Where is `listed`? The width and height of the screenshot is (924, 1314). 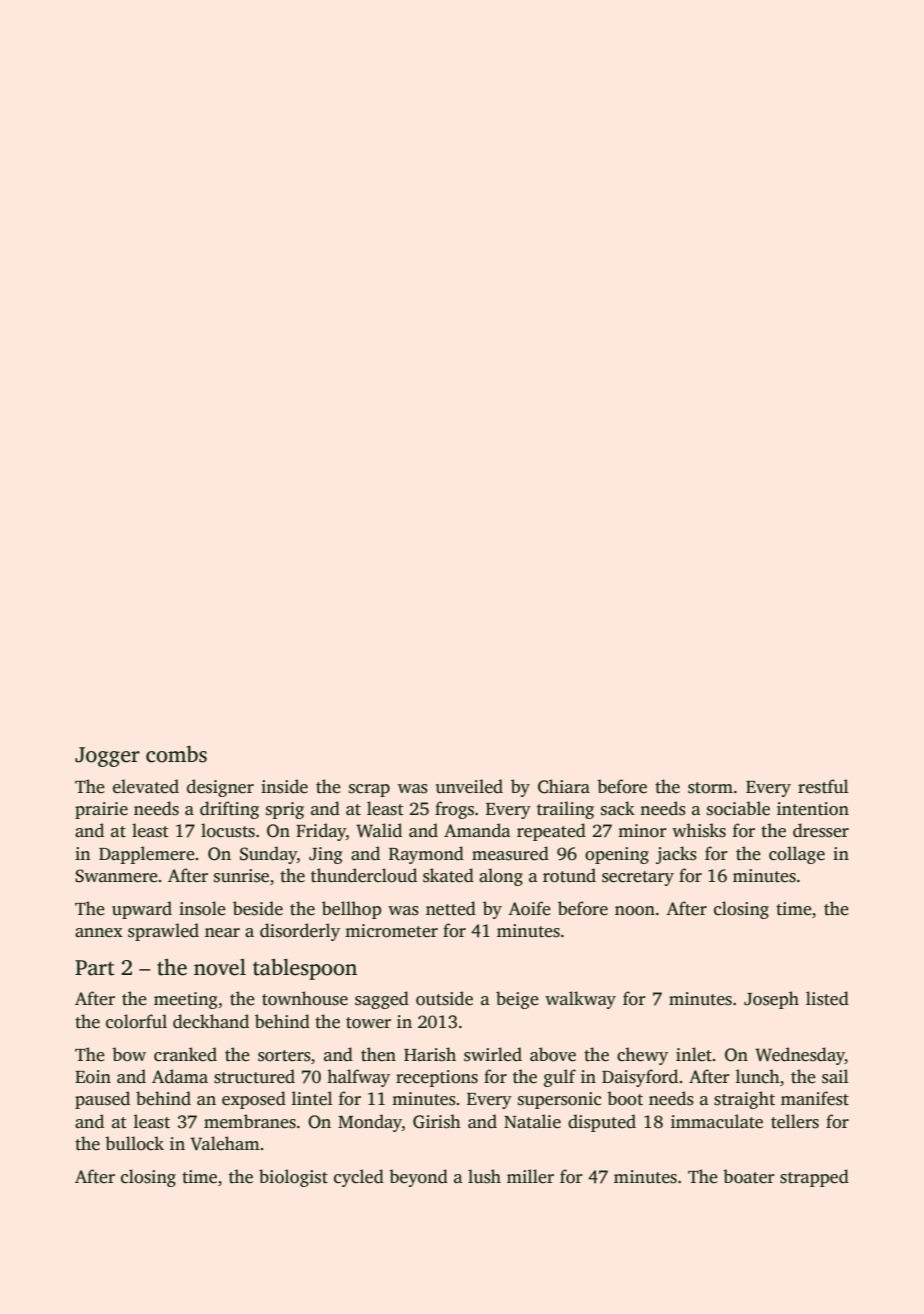 listed is located at coordinates (827, 998).
